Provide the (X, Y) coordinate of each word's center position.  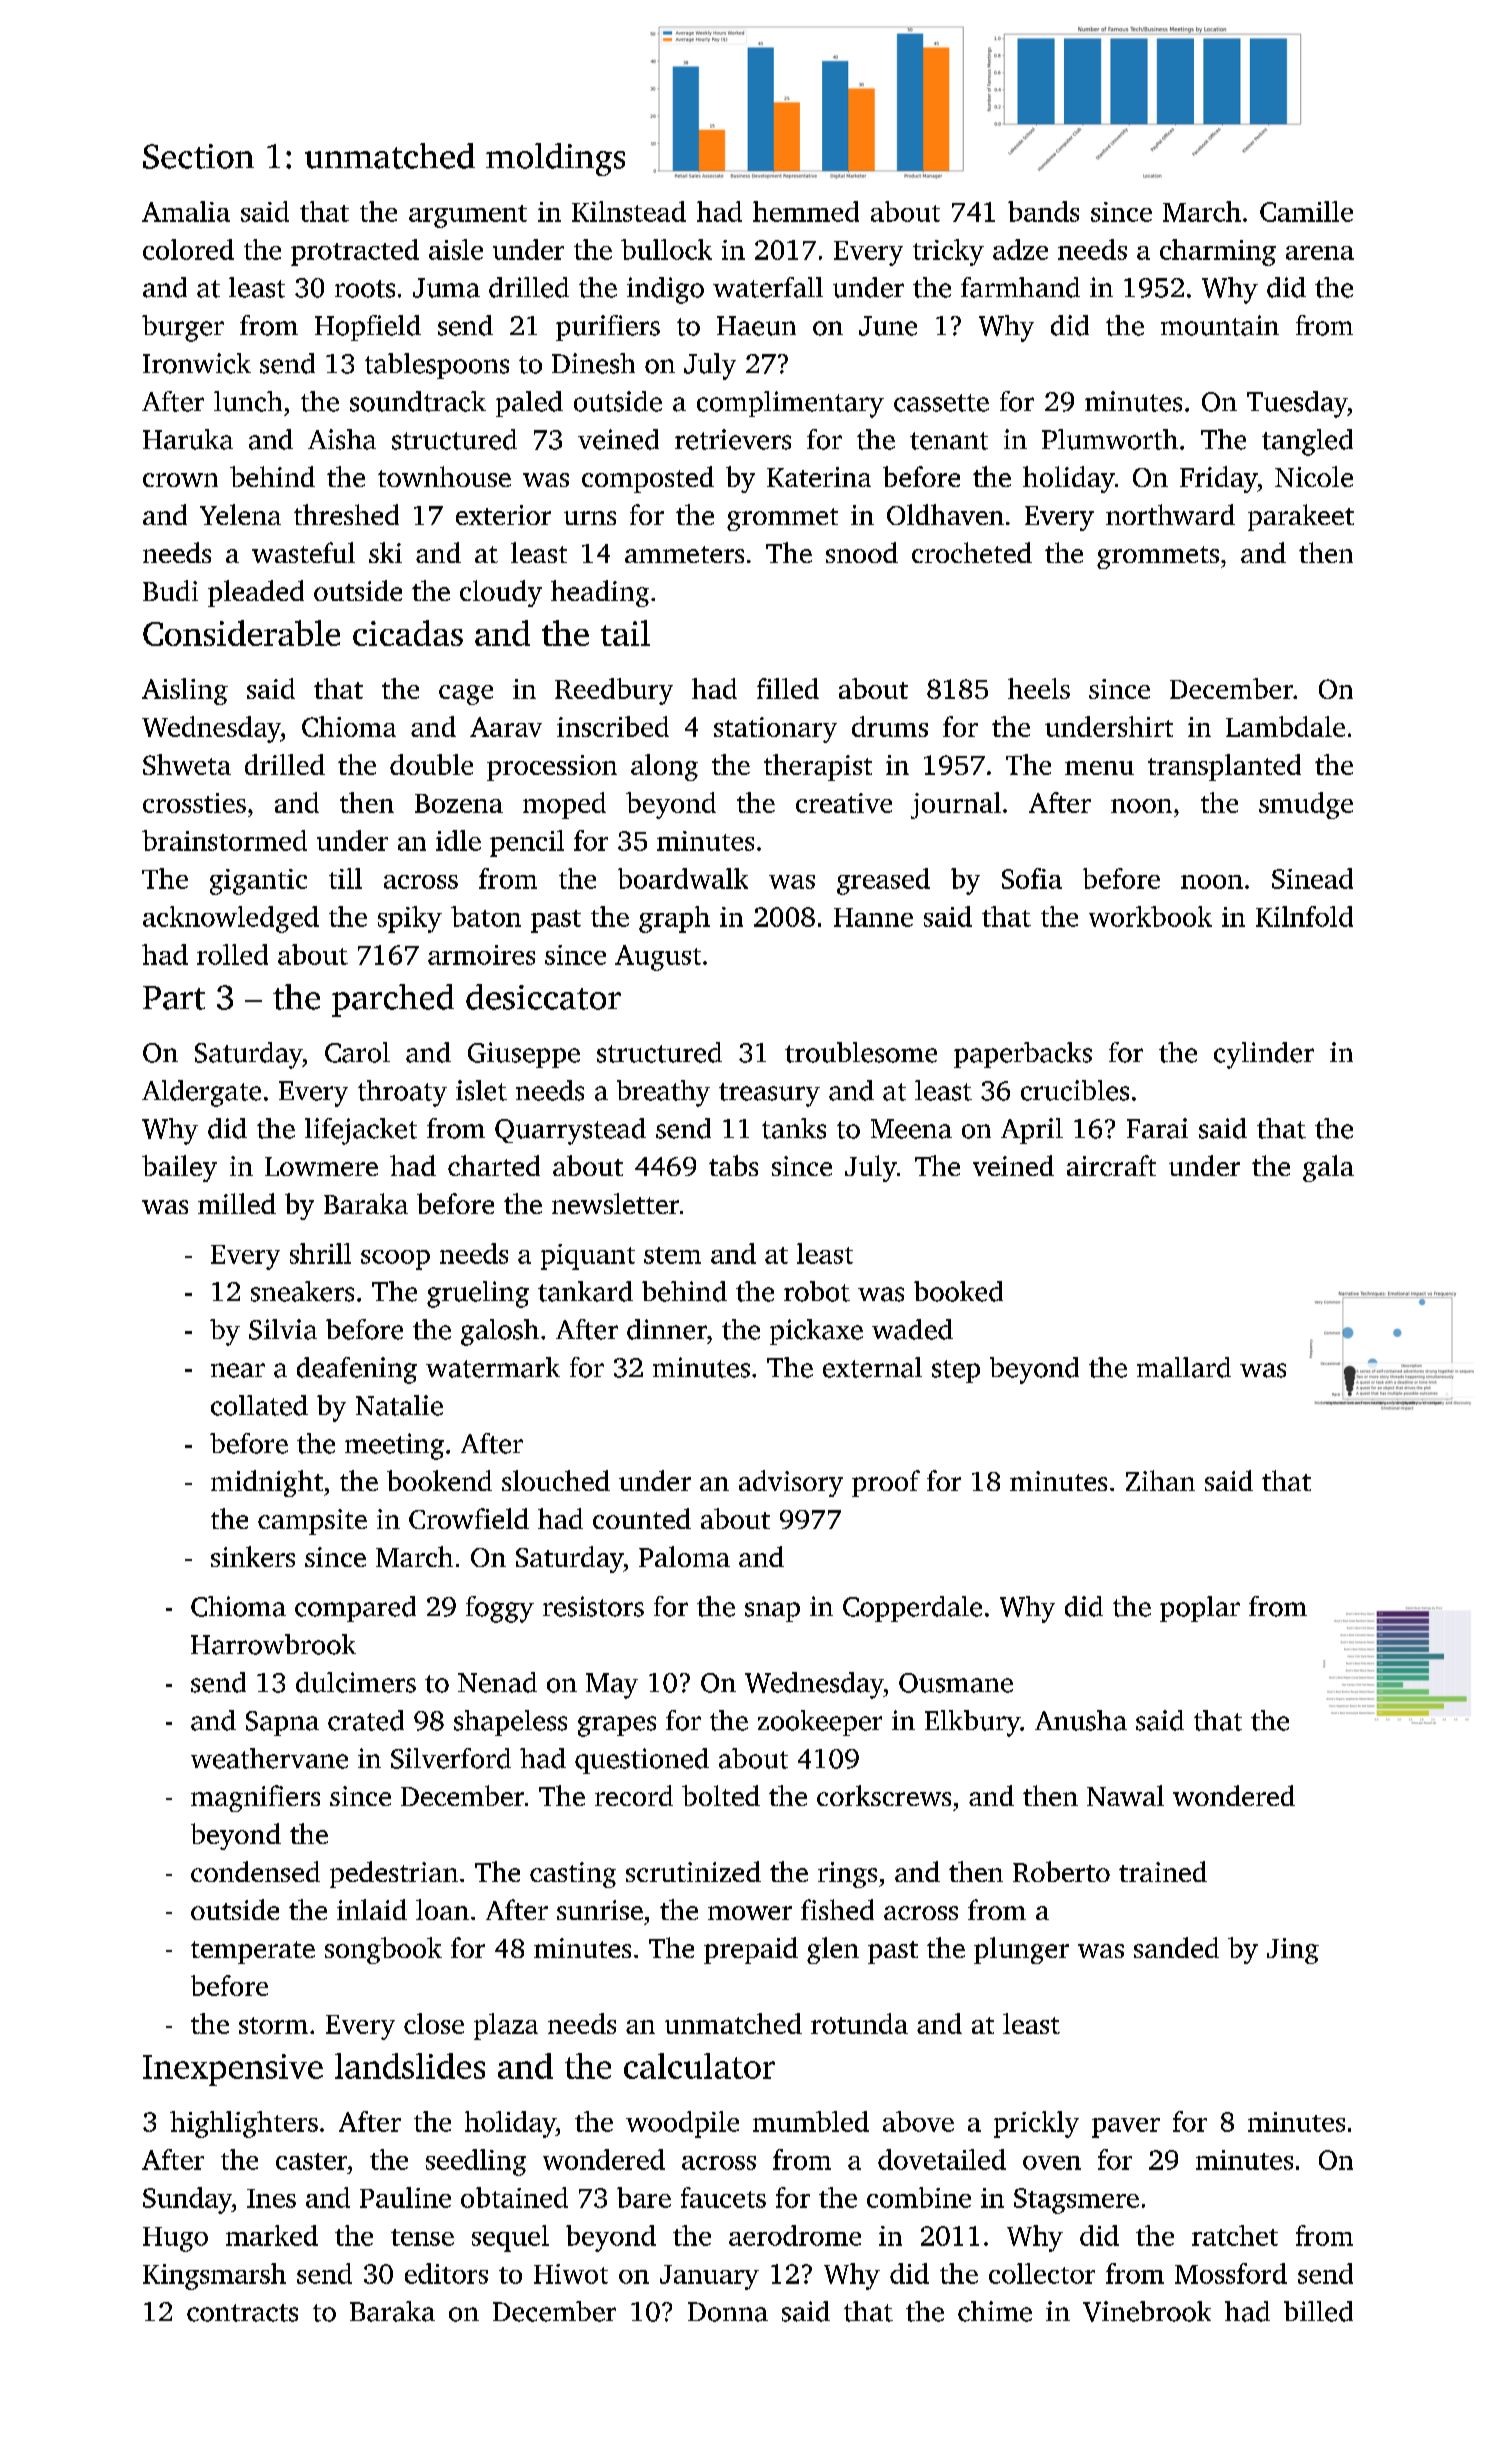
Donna (728, 2312)
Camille (1306, 211)
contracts (242, 2313)
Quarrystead (570, 1131)
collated (259, 1405)
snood (862, 552)
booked (958, 1291)
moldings (555, 159)
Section (198, 156)
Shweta (187, 764)
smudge (1306, 805)
